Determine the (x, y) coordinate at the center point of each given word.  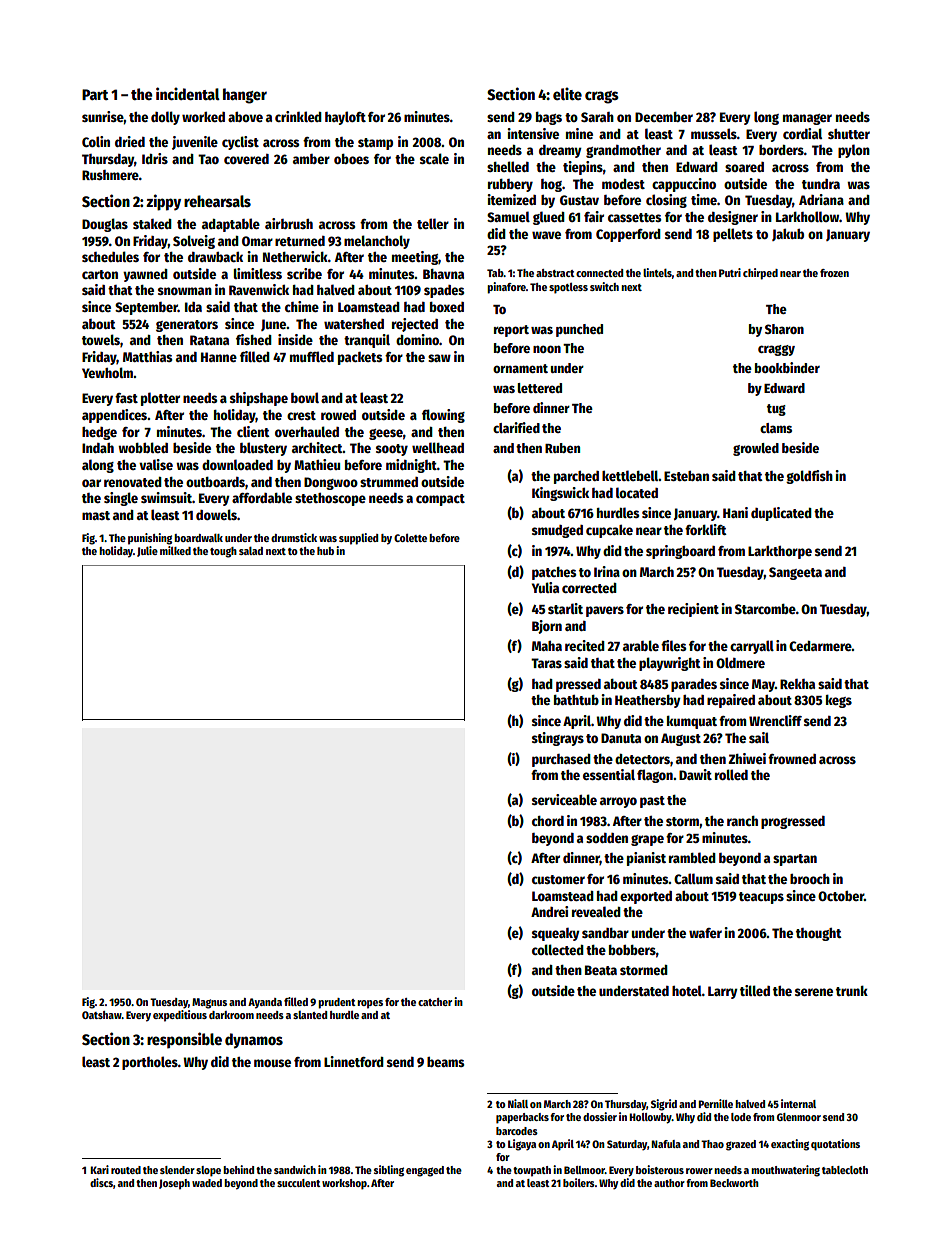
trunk (852, 990)
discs (101, 1182)
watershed (354, 324)
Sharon (784, 329)
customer (558, 879)
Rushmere (110, 175)
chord (548, 821)
